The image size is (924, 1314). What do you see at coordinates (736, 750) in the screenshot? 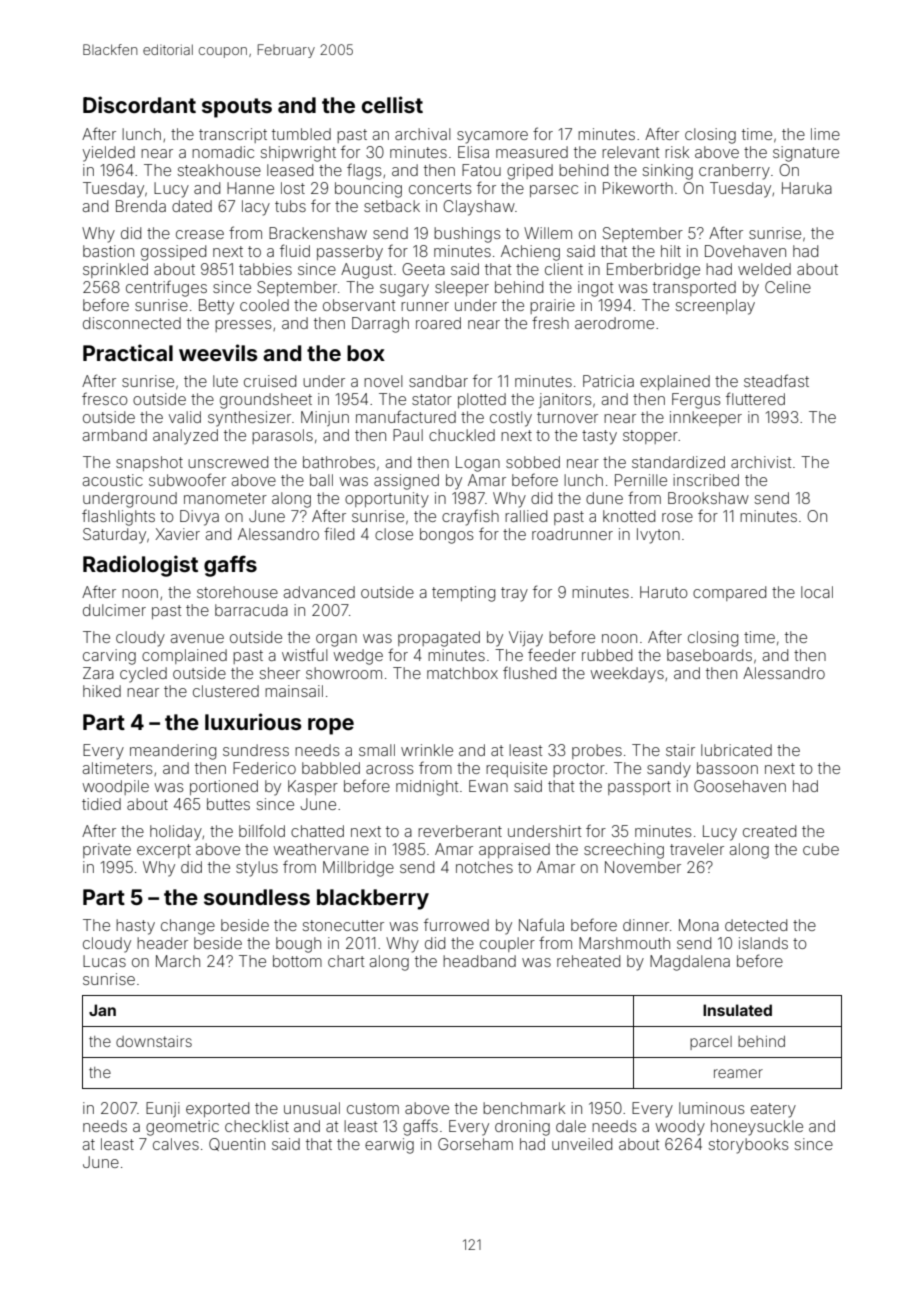
I see `lubricated` at bounding box center [736, 750].
